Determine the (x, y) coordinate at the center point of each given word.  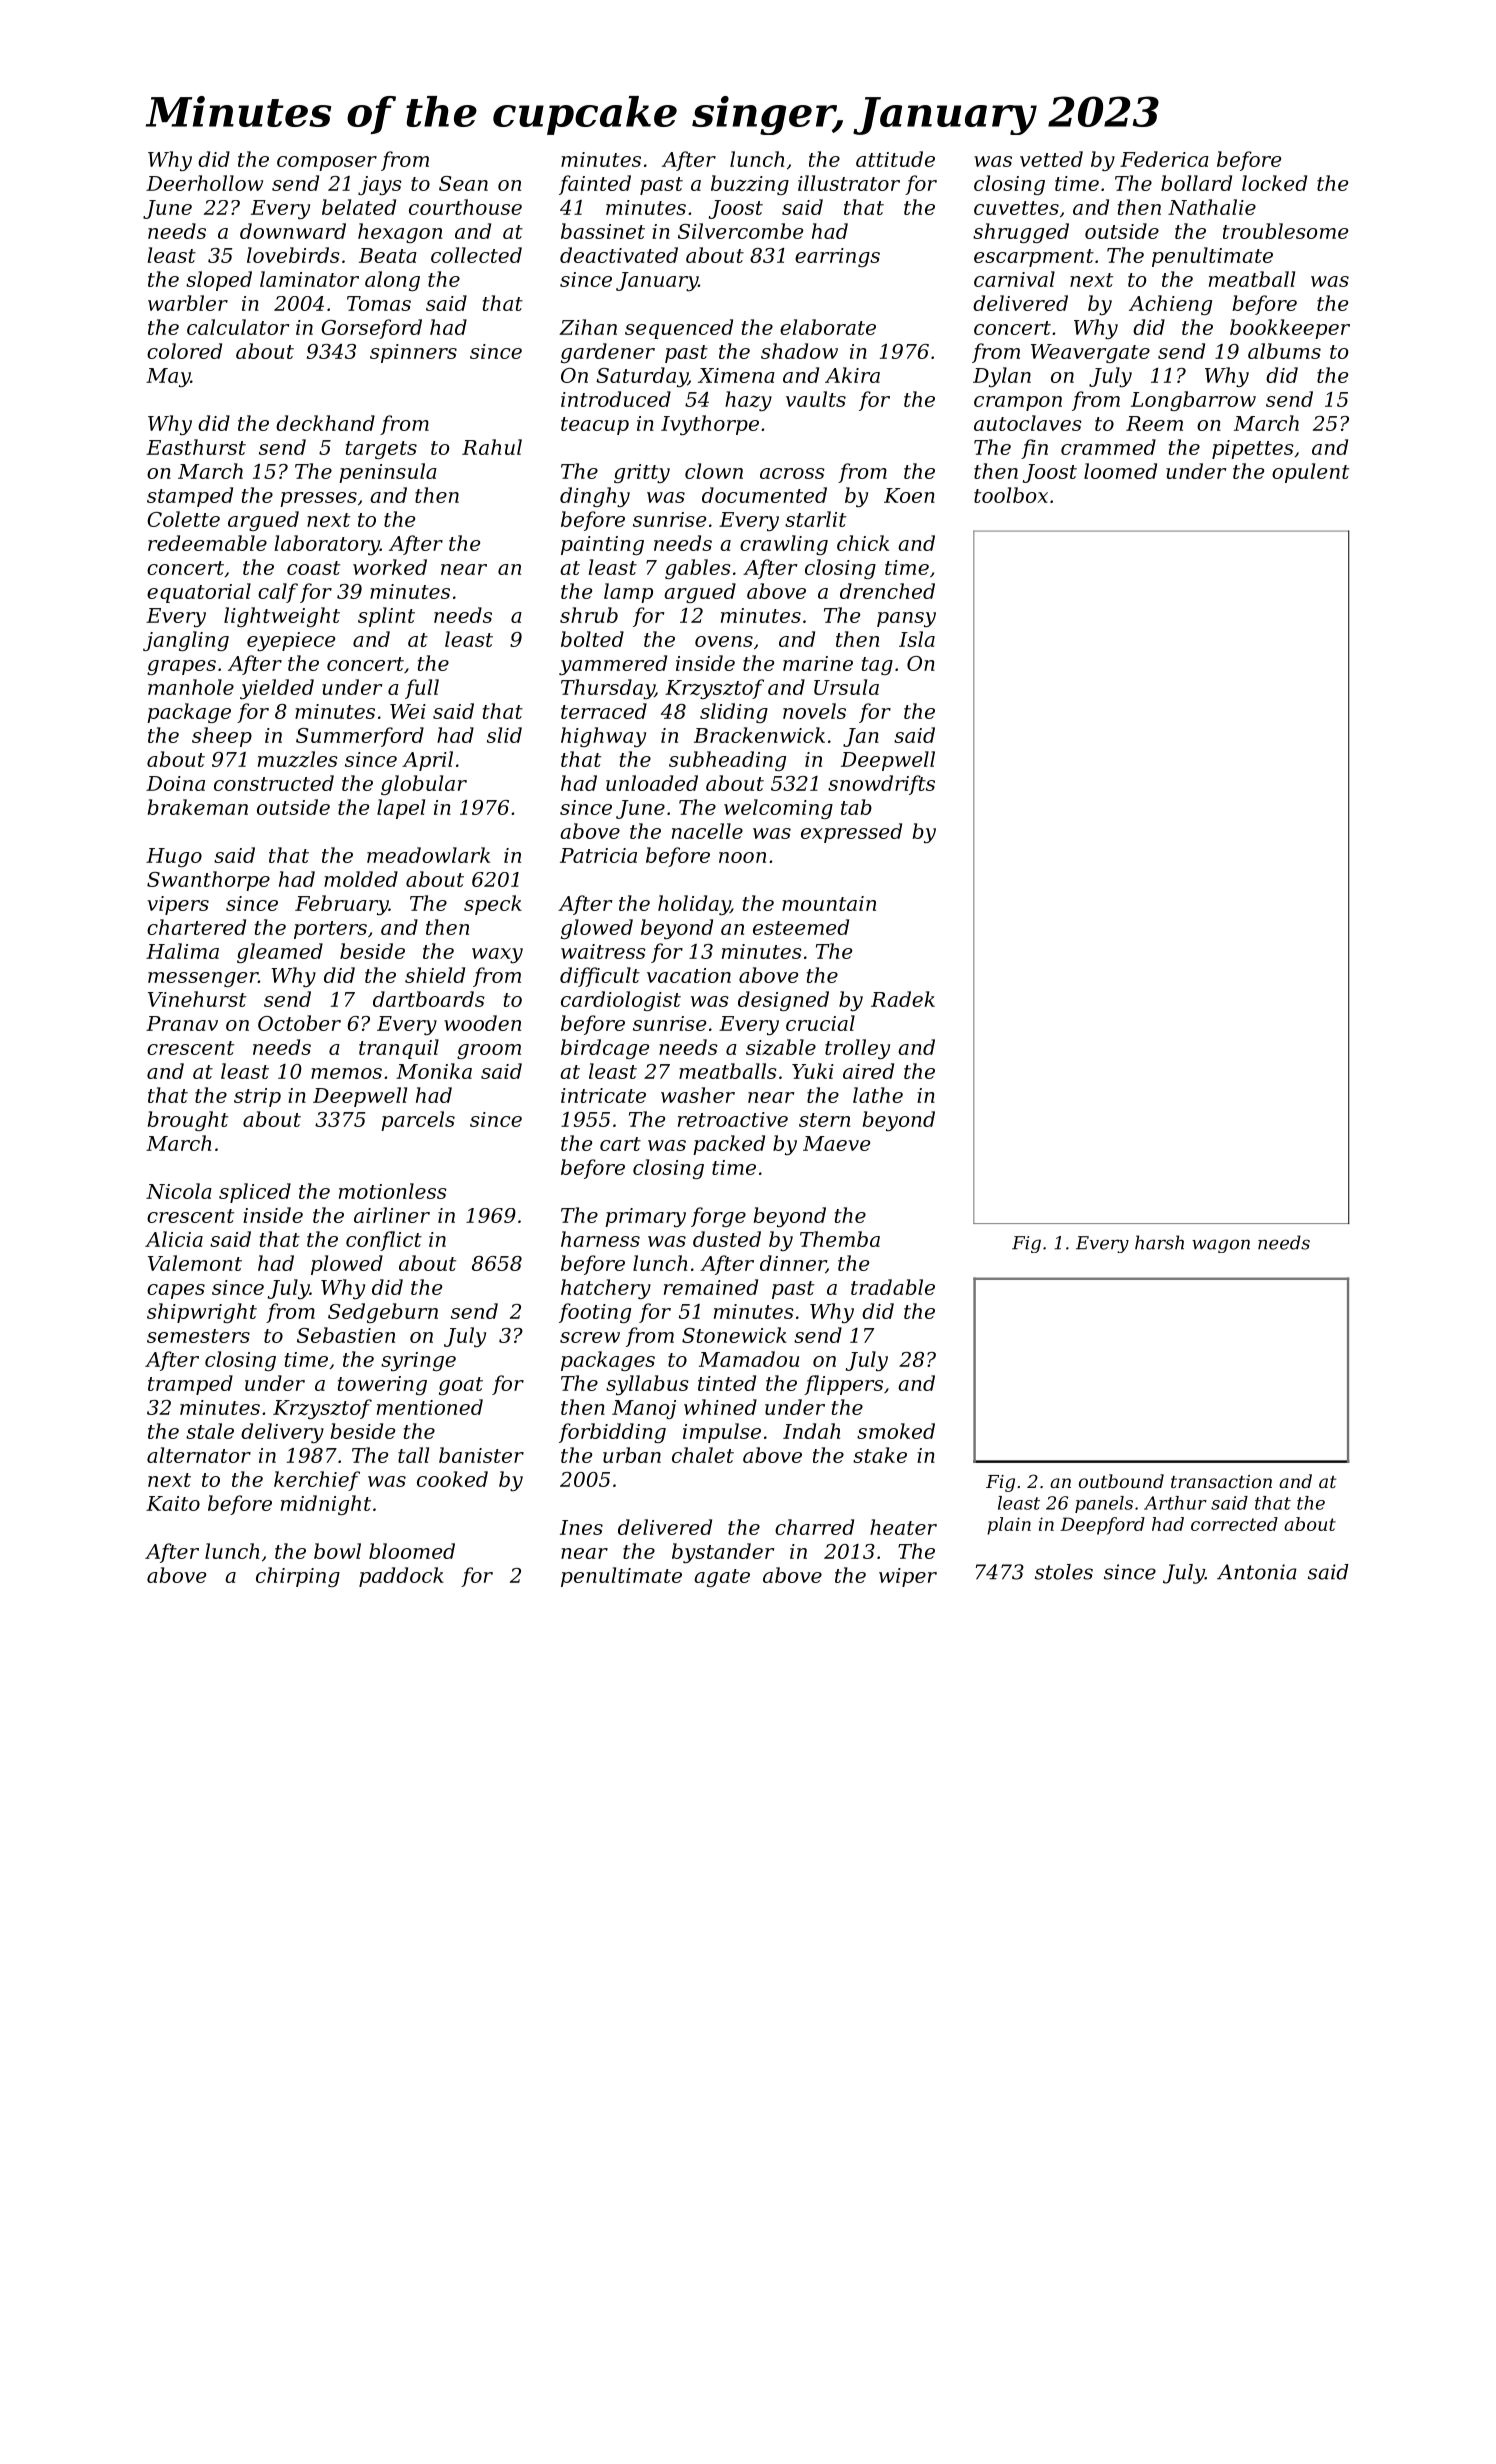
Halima (182, 951)
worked (390, 567)
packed (729, 1145)
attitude (895, 159)
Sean (463, 183)
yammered (613, 665)
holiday (694, 905)
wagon (1221, 1246)
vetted (1051, 159)
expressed (851, 833)
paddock (401, 1577)
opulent (1310, 473)
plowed (347, 1265)
